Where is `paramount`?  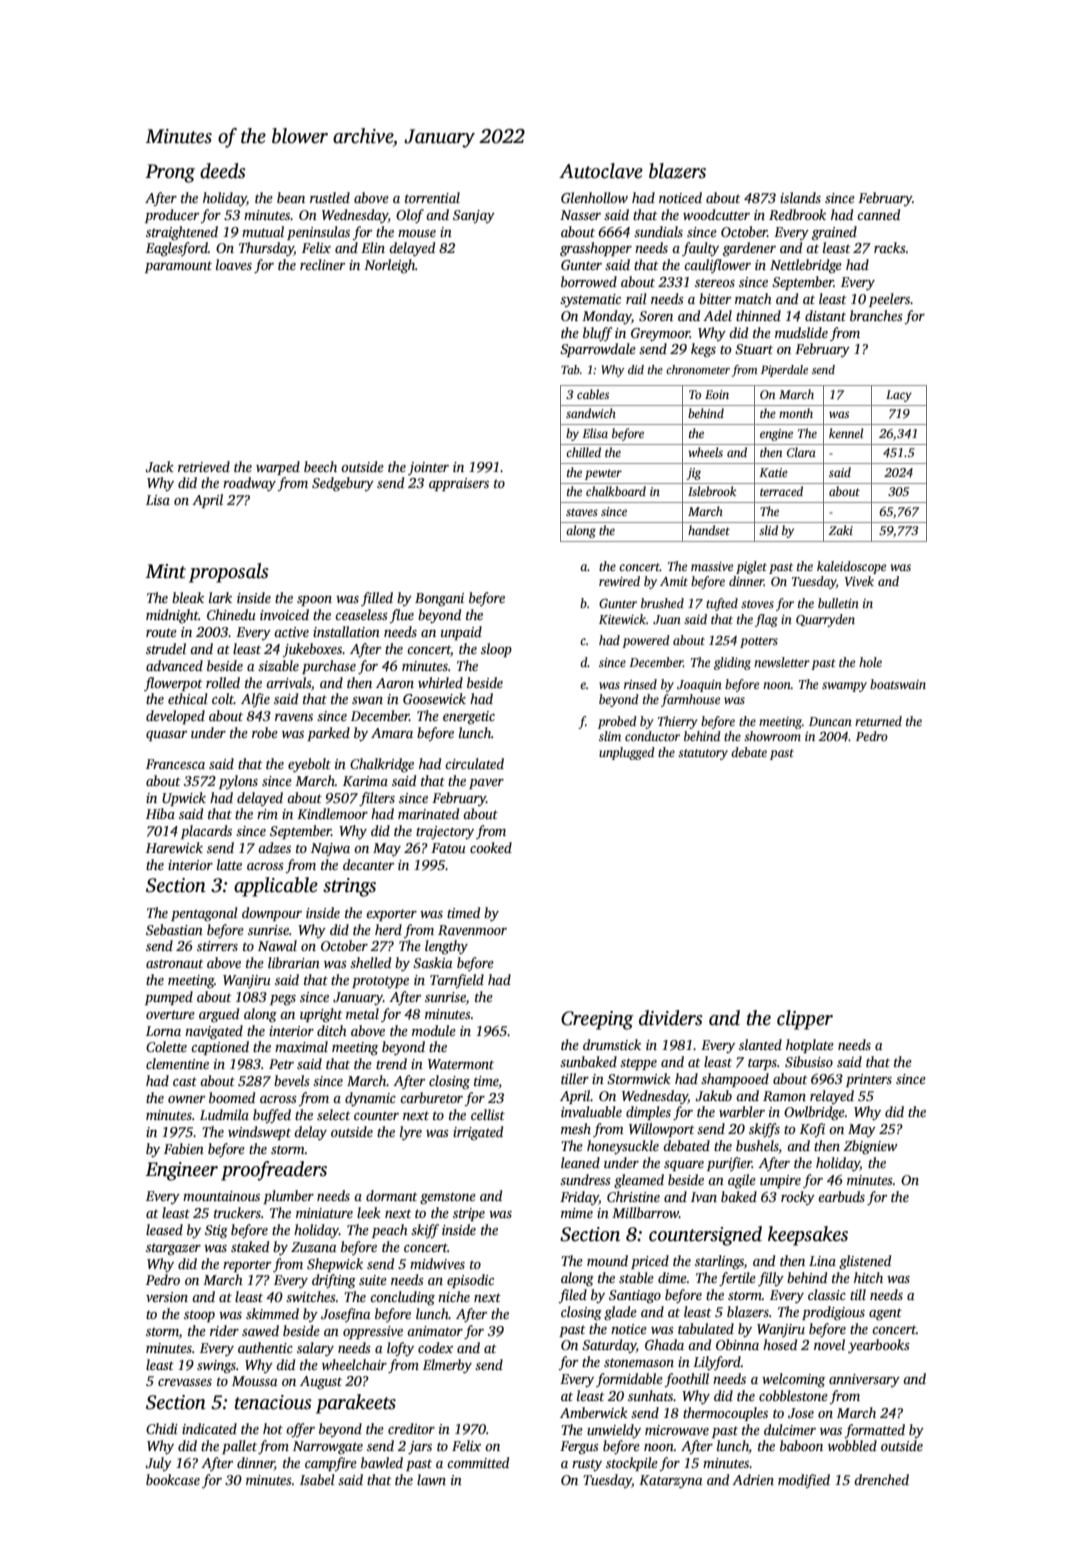 paramount is located at coordinates (178, 267).
